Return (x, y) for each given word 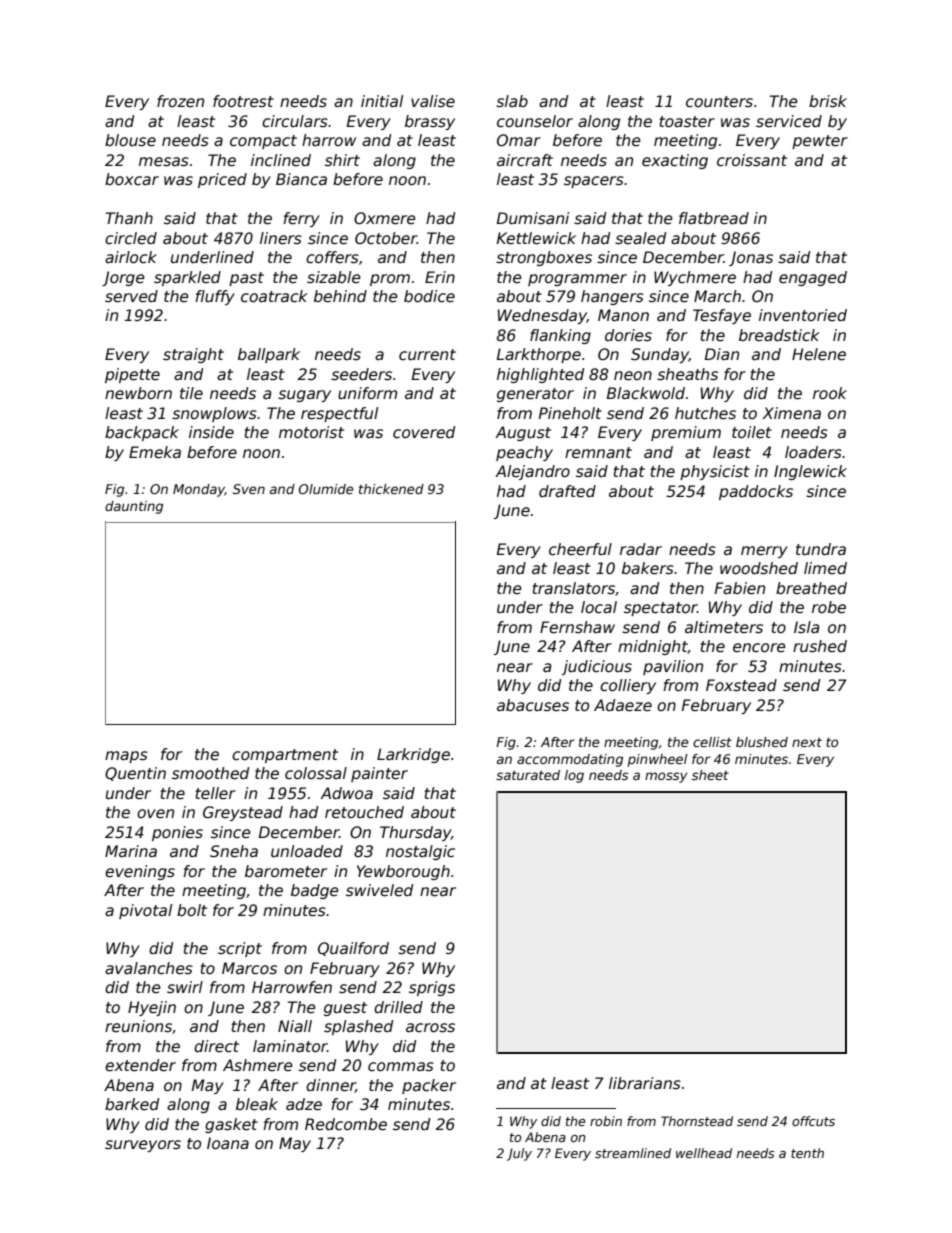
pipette (132, 375)
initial (382, 101)
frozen (180, 101)
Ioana (228, 1143)
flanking (560, 336)
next (807, 742)
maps (126, 757)
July (519, 1154)
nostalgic (420, 852)
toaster (687, 121)
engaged (813, 278)
